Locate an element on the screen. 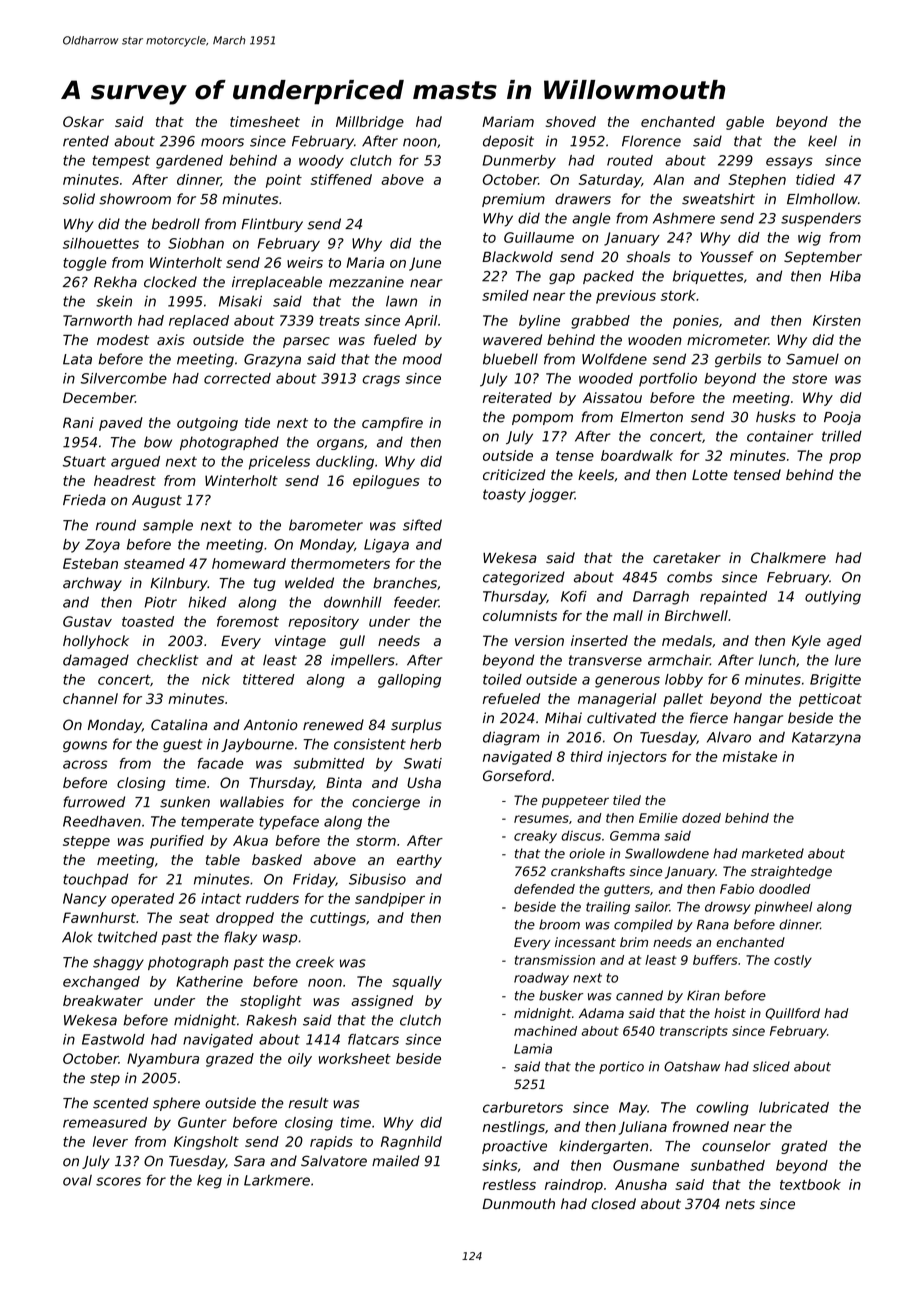 The height and width of the screenshot is (1308, 924). Larkmere is located at coordinates (277, 1180).
